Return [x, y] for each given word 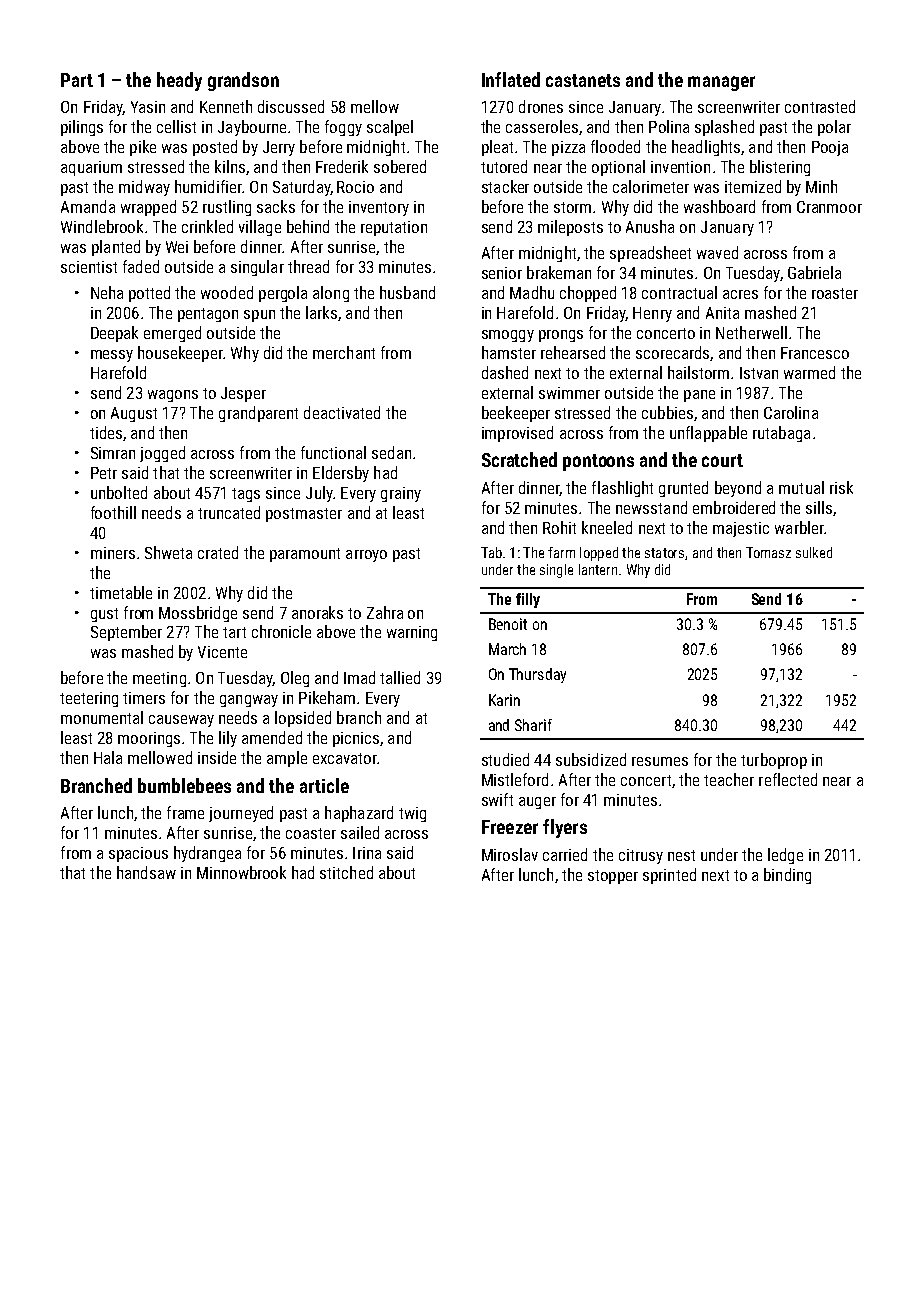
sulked [814, 552]
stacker [505, 186]
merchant [344, 352]
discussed [291, 106]
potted [149, 294]
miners [113, 553]
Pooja [830, 148]
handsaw [146, 872]
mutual [801, 487]
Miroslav [510, 854]
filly [528, 600]
